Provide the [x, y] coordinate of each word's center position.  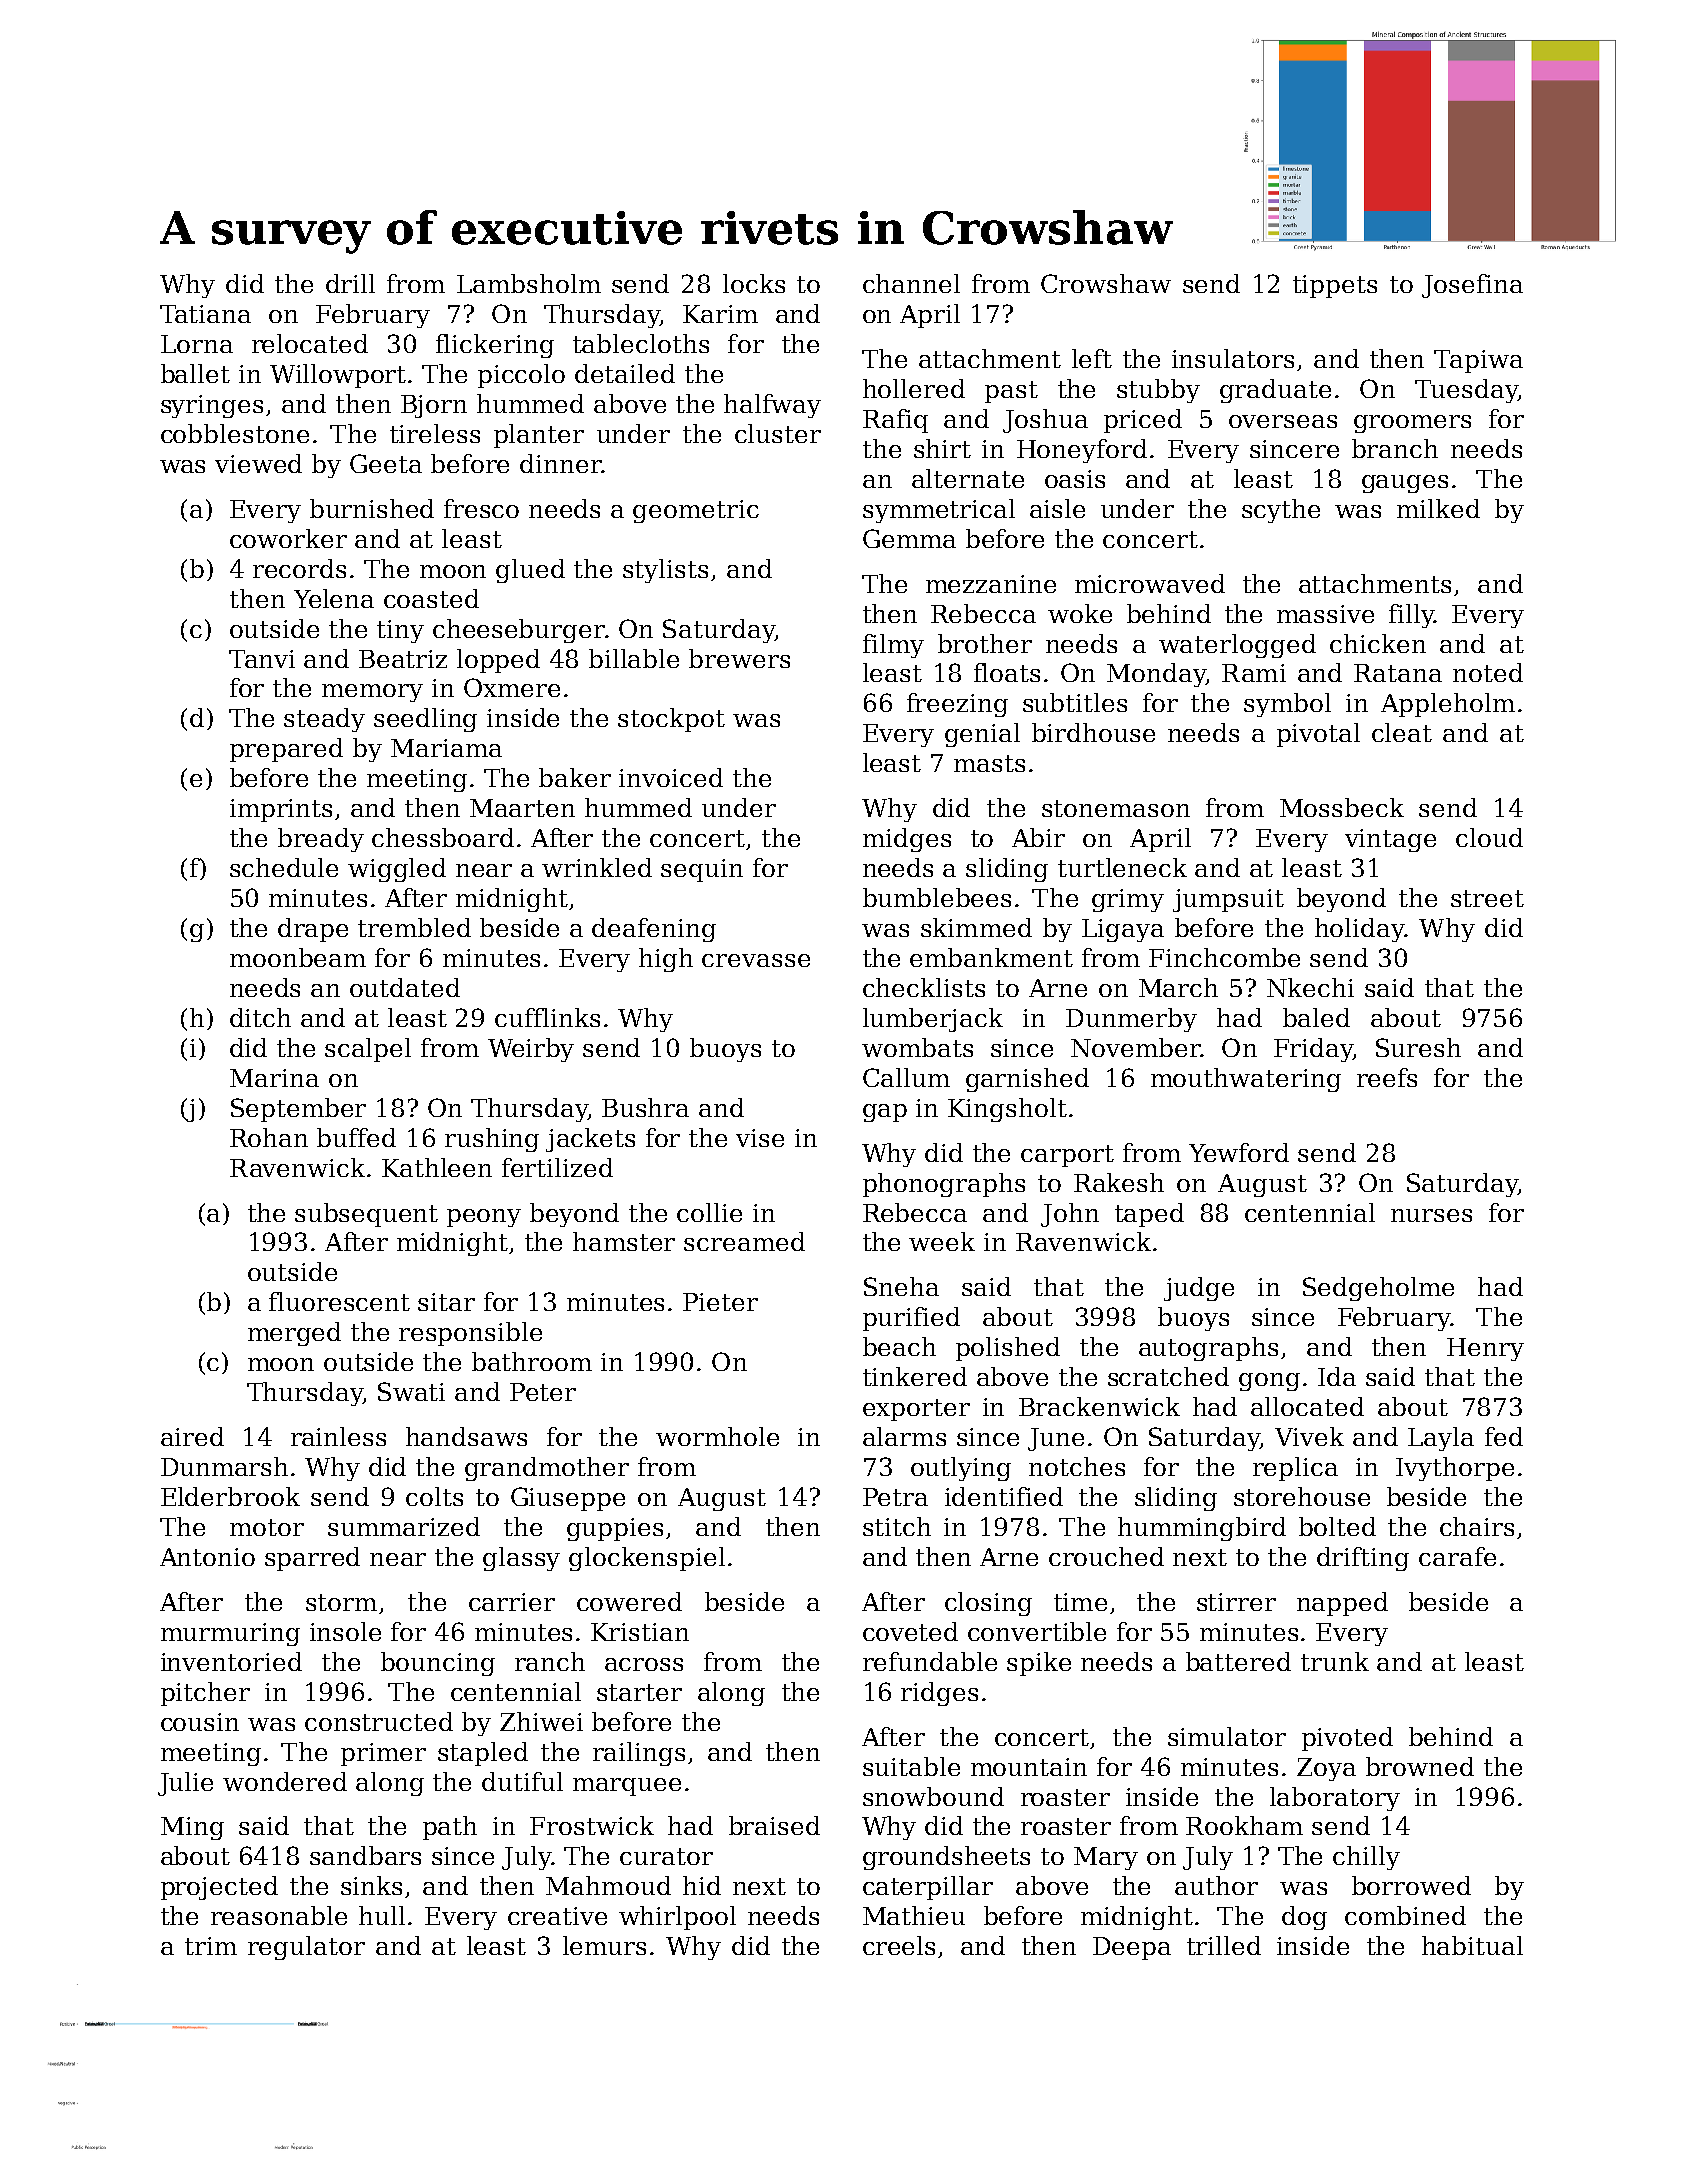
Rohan [269, 1137]
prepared [286, 750]
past [1011, 392]
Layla [1441, 1439]
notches [1077, 1466]
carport [1067, 1156]
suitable [911, 1766]
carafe [1457, 1556]
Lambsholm [529, 283]
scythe [1281, 511]
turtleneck [1122, 867]
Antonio [207, 1557]
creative [557, 1916]
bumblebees [937, 897]
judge [1199, 1289]
